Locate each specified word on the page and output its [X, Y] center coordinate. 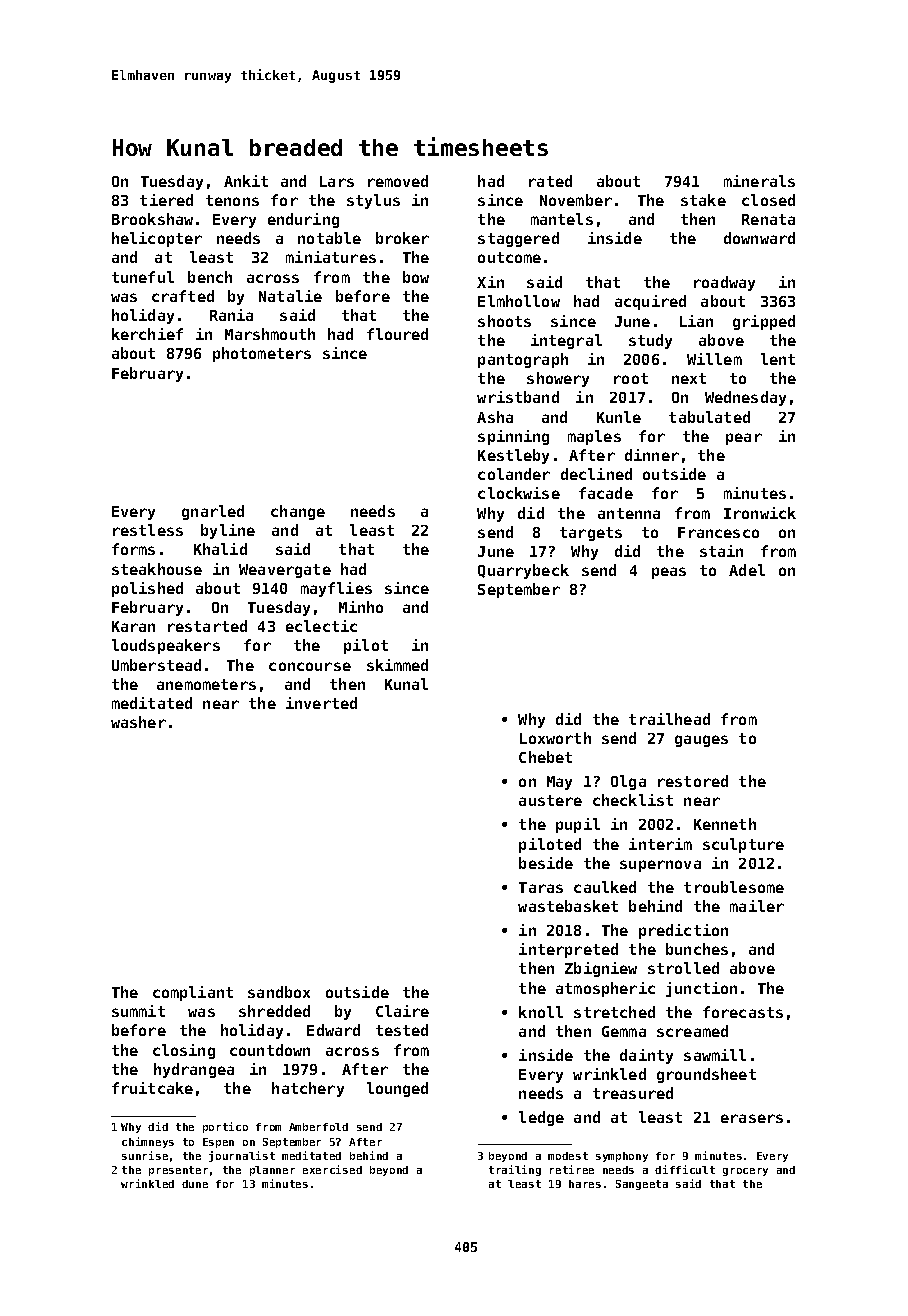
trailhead [669, 719]
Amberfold [318, 1127]
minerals [759, 181]
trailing [515, 1170]
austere [550, 800]
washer [138, 722]
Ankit [246, 181]
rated [550, 181]
